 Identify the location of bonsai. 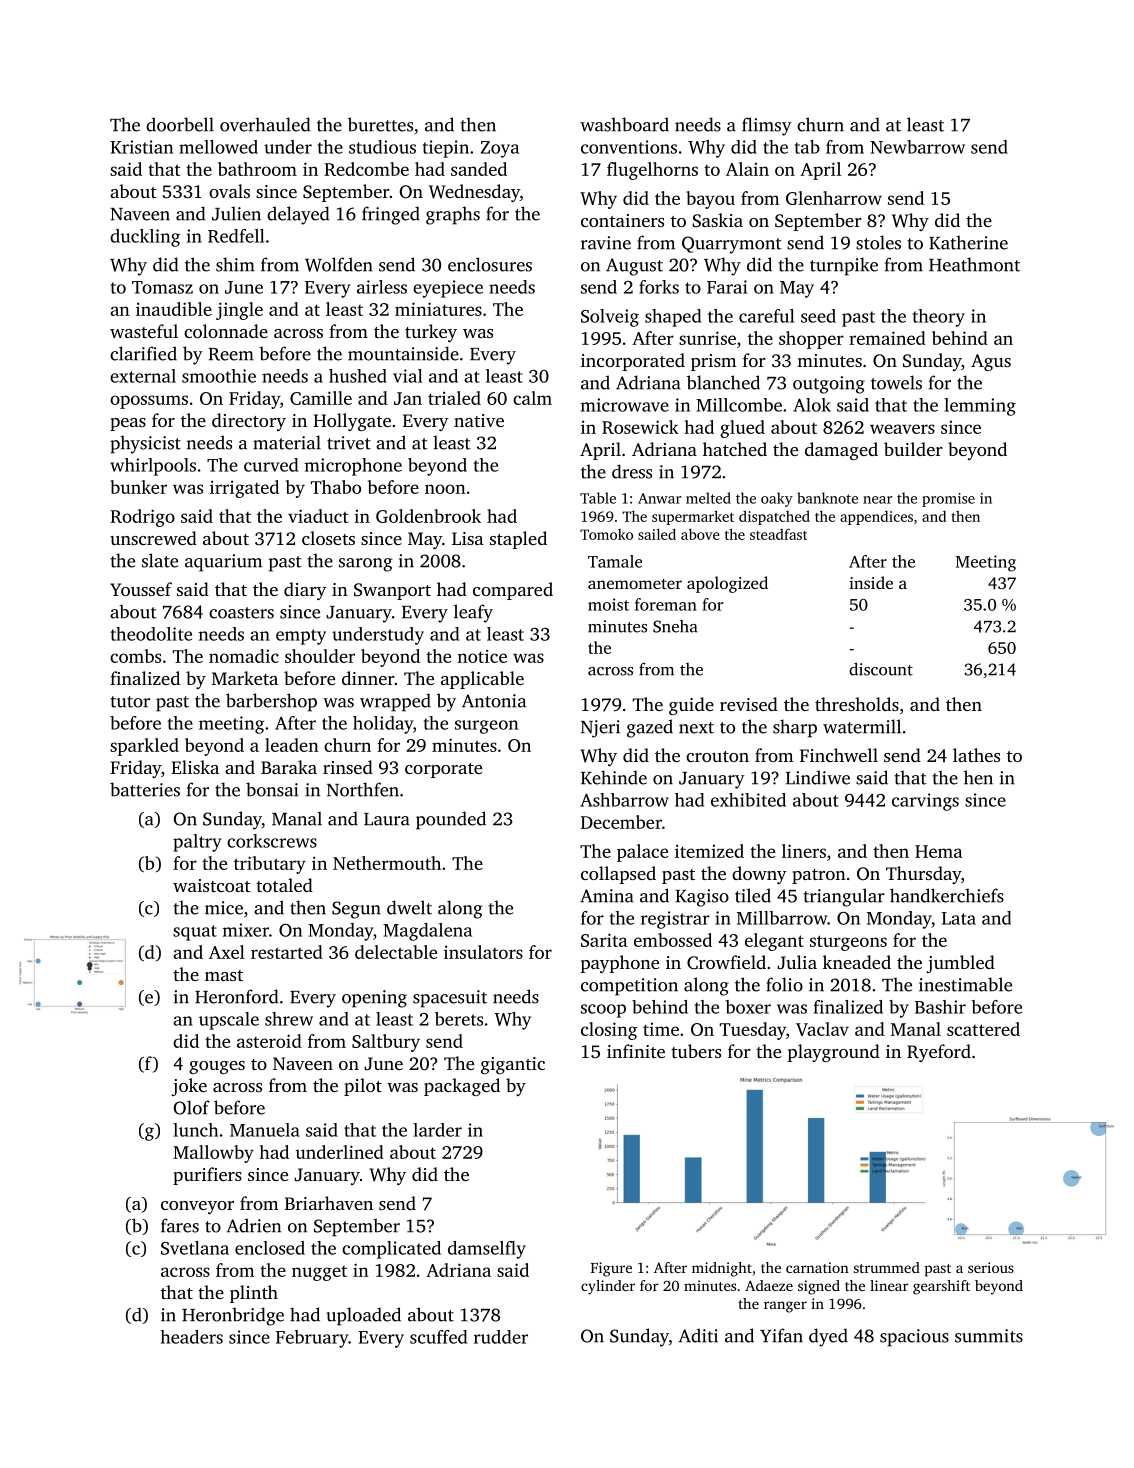
(272, 789).
